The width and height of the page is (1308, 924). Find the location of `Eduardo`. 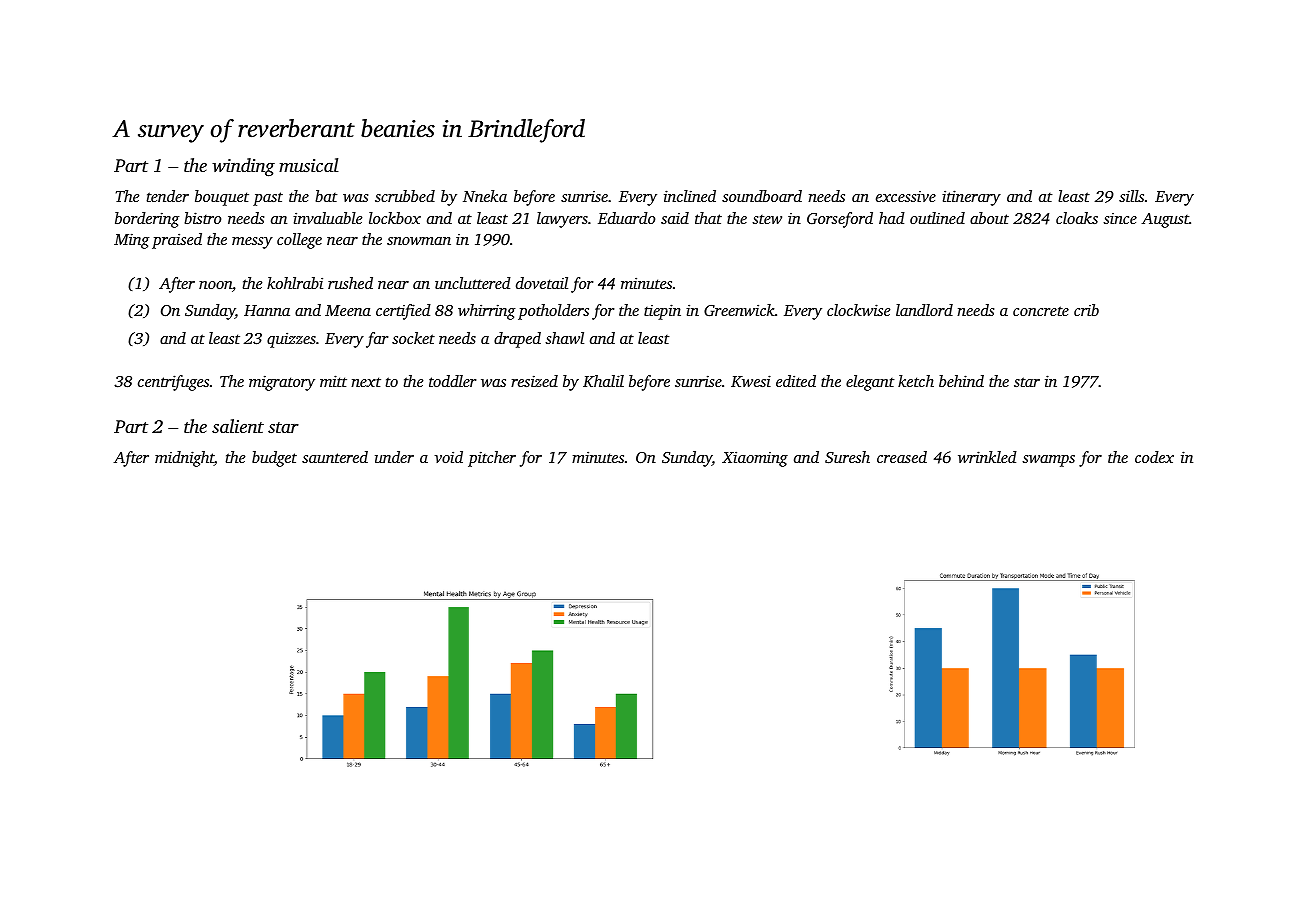

Eduardo is located at coordinates (626, 218).
